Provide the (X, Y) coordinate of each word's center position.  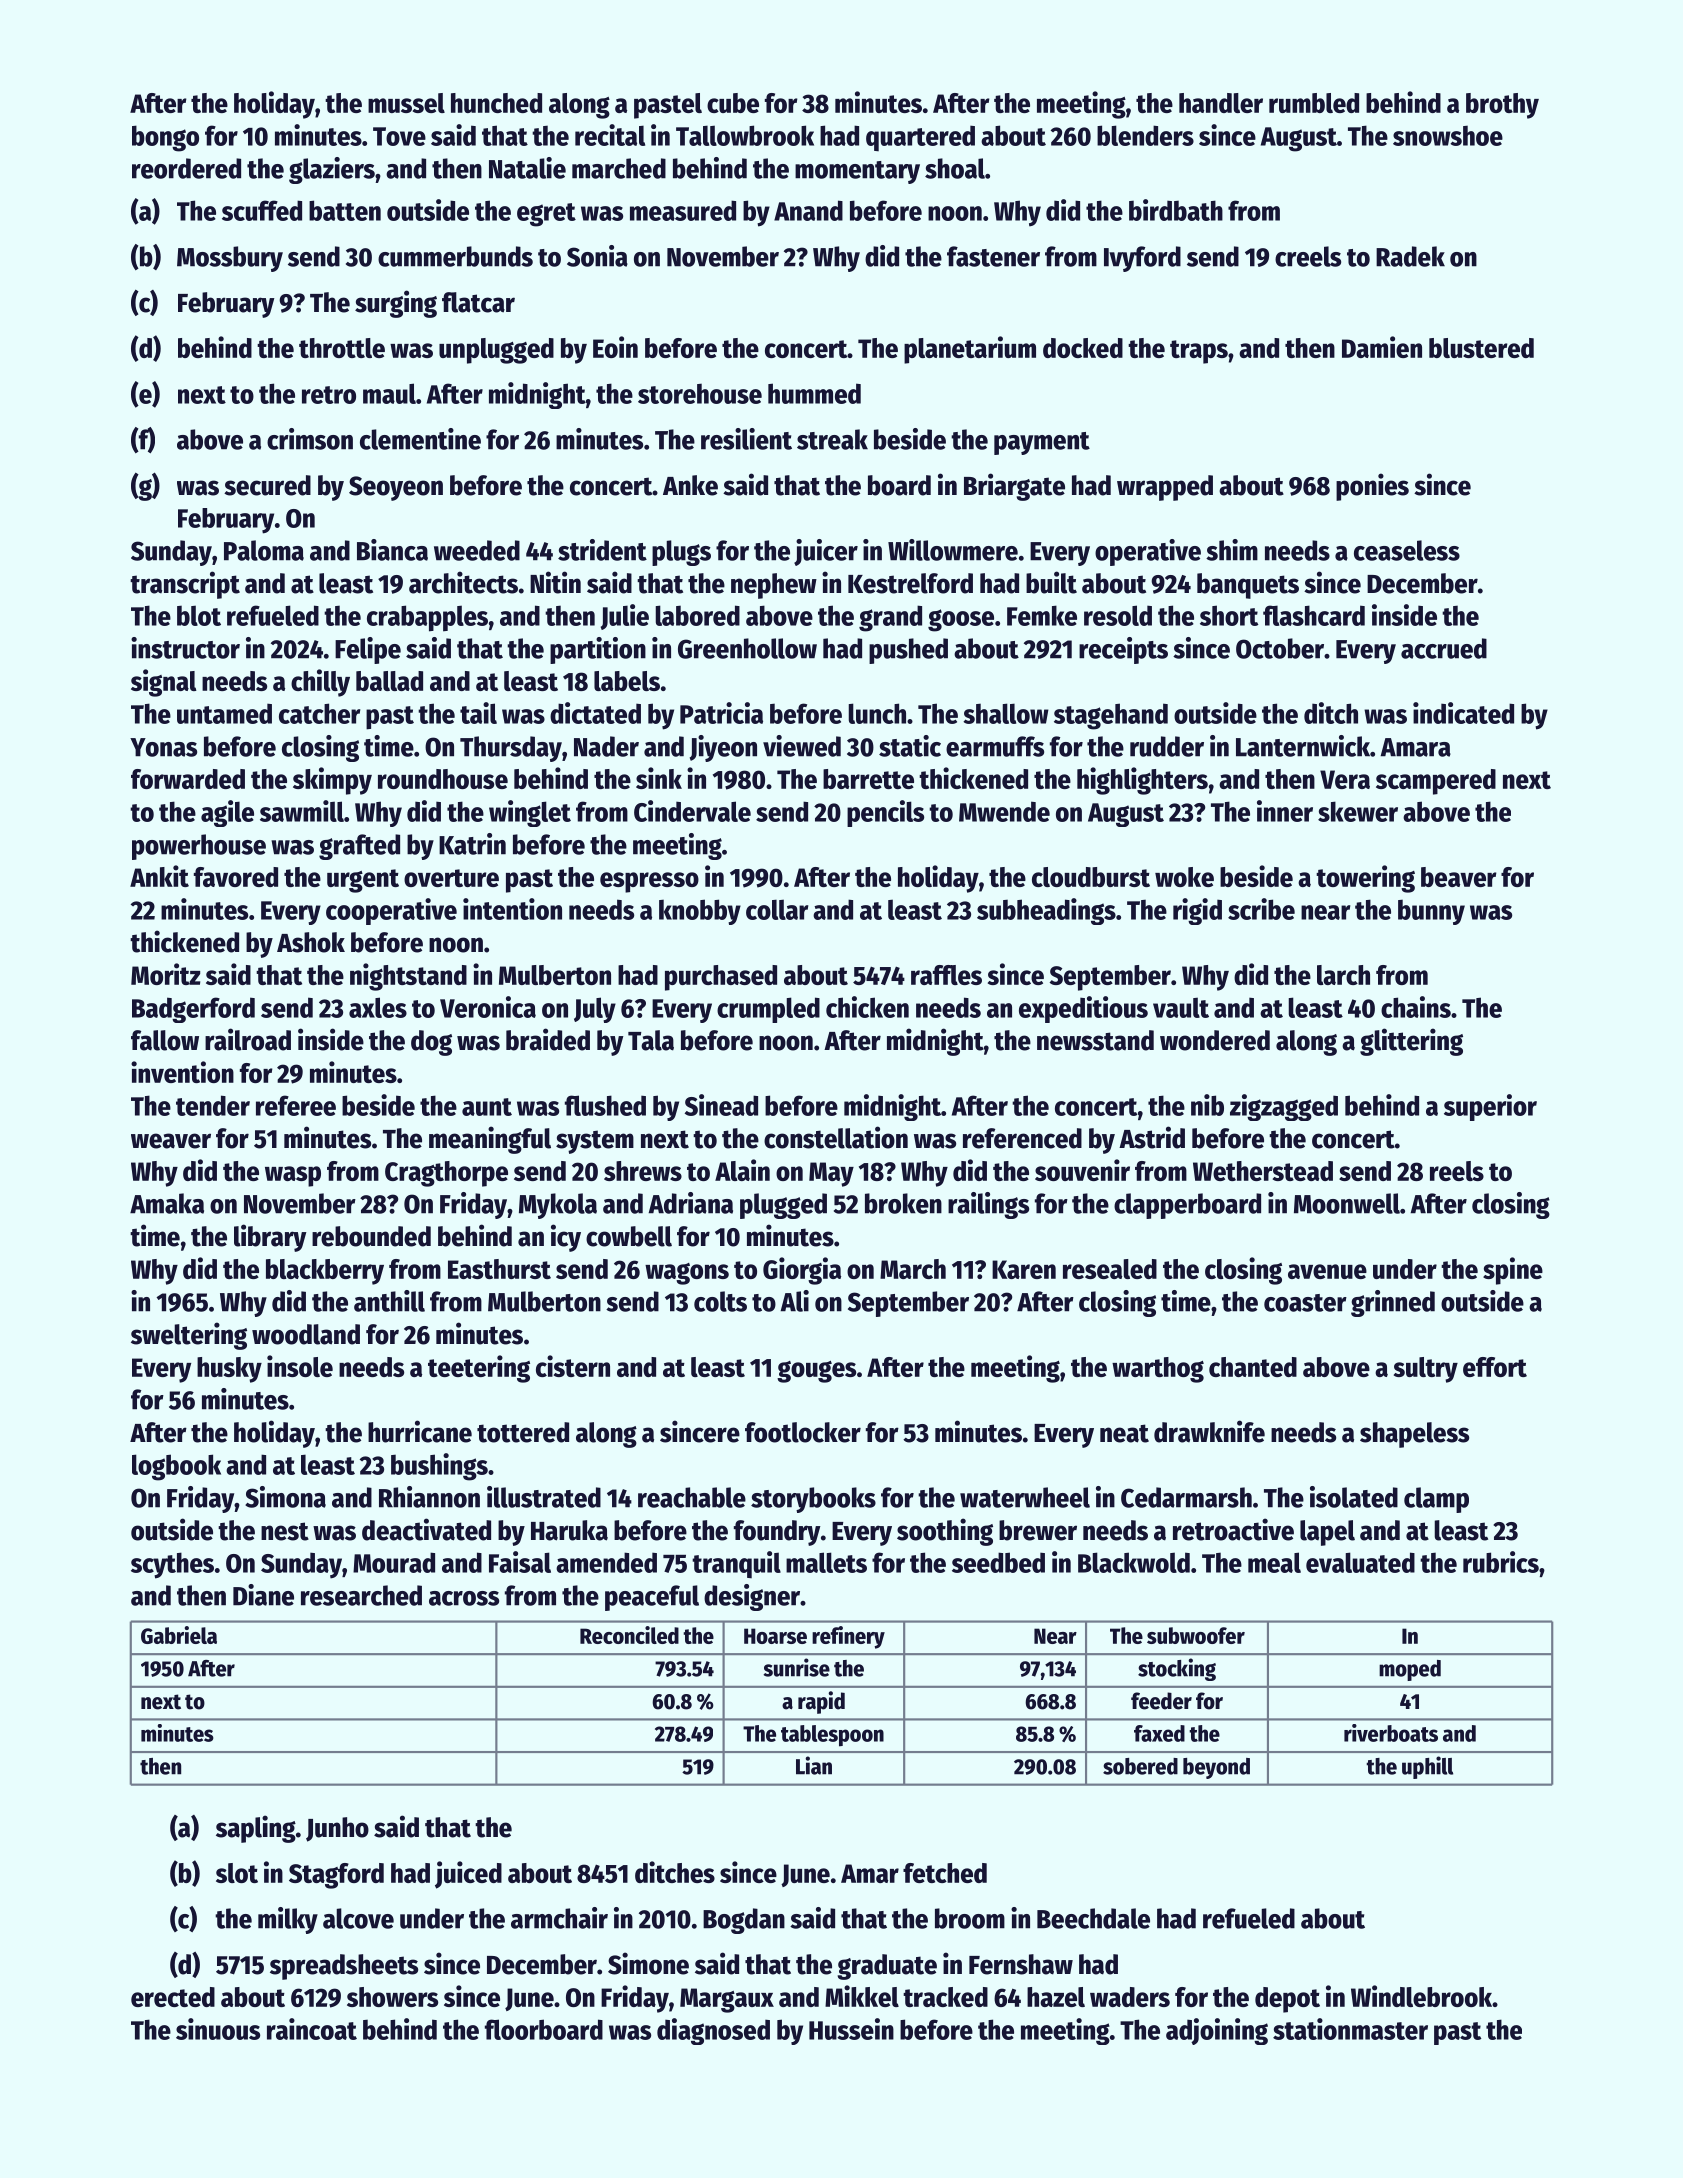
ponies (1372, 487)
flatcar (478, 302)
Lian (814, 1765)
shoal (955, 168)
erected (173, 1997)
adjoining (1217, 2031)
